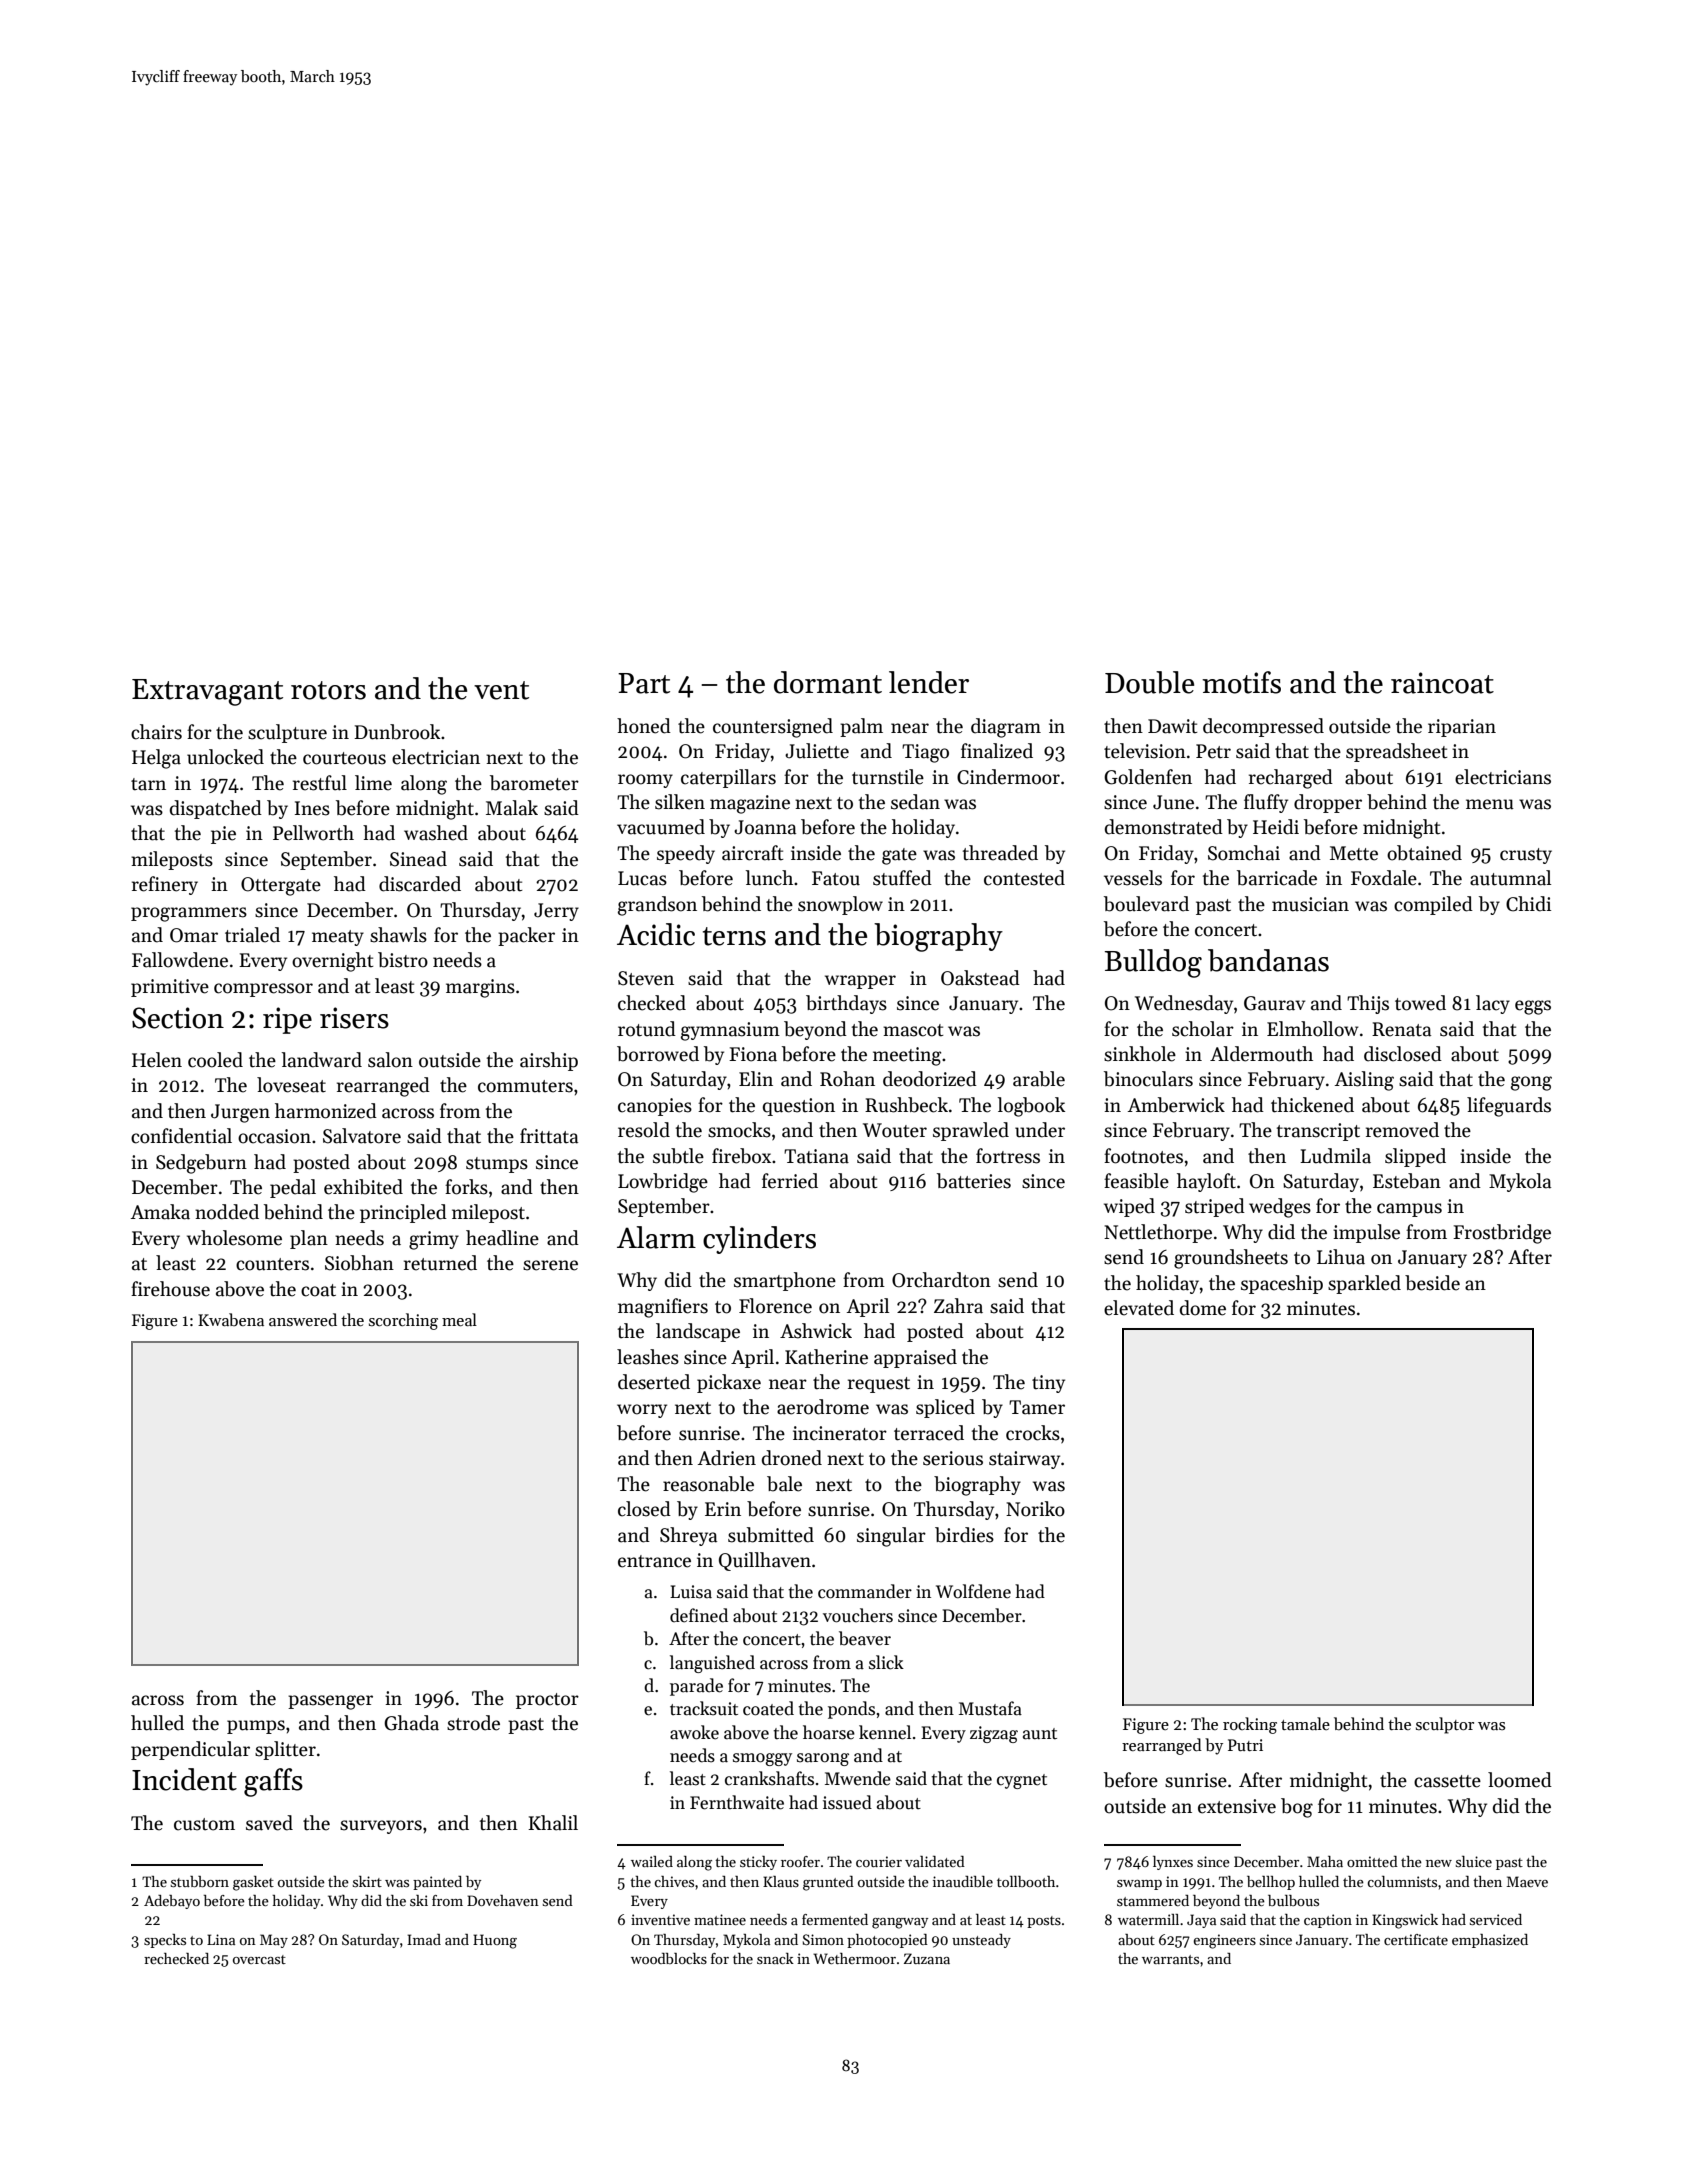 This page has width=1683, height=2178. Describe the element at coordinates (403, 1321) in the page. I see `scorching` at that location.
